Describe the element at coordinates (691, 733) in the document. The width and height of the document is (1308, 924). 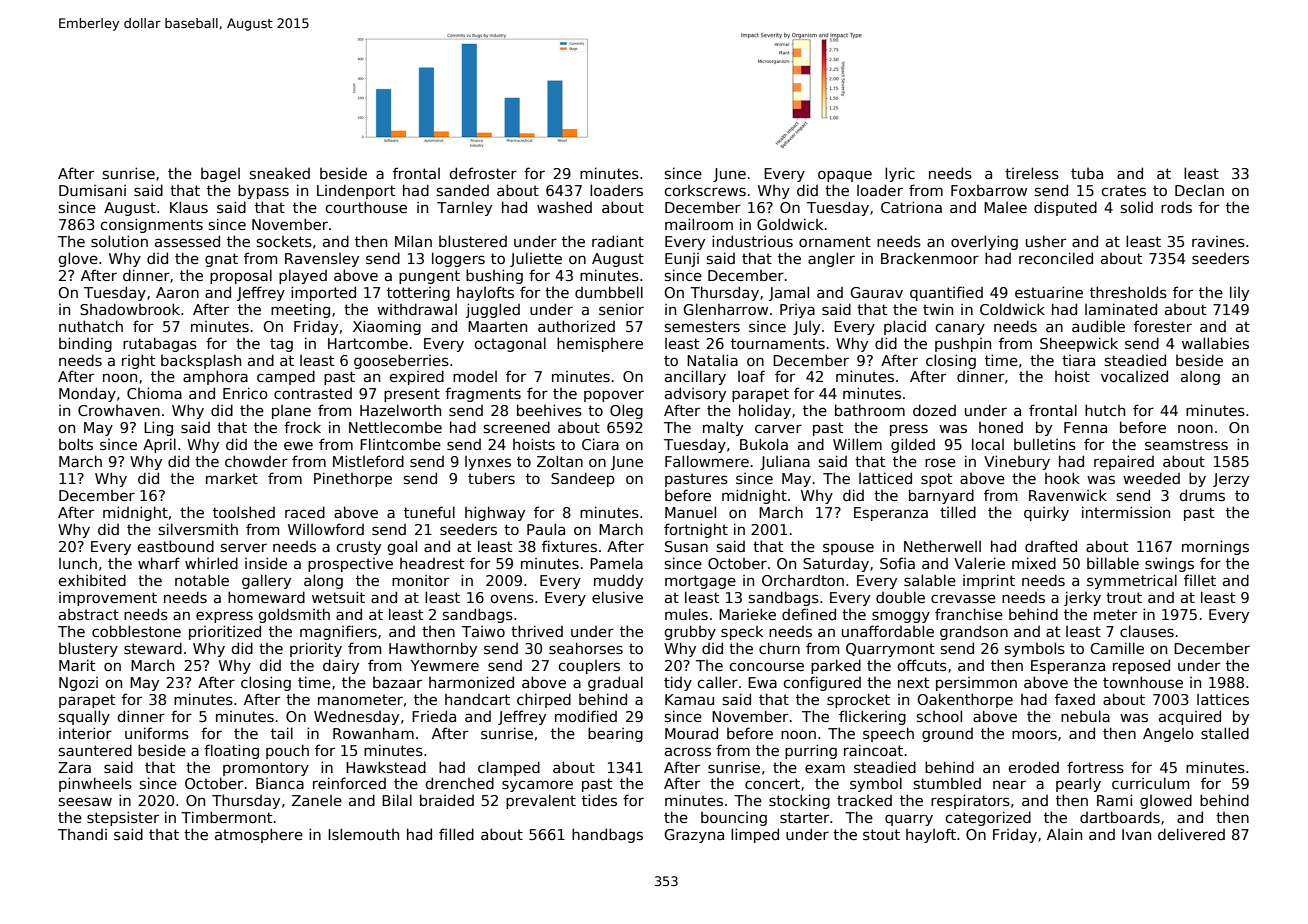
I see `Mourad` at that location.
